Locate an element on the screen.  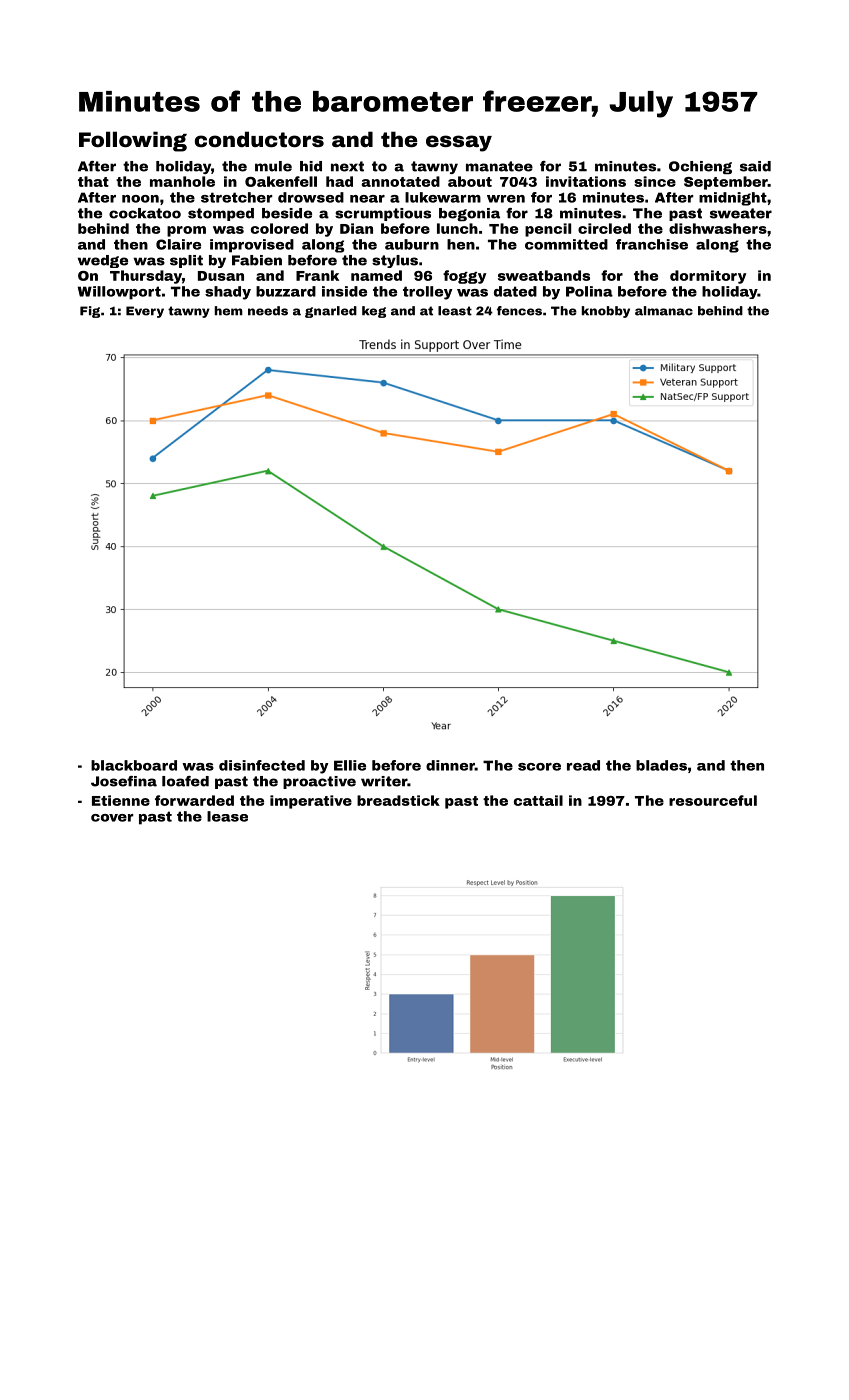
gnarled is located at coordinates (331, 312).
